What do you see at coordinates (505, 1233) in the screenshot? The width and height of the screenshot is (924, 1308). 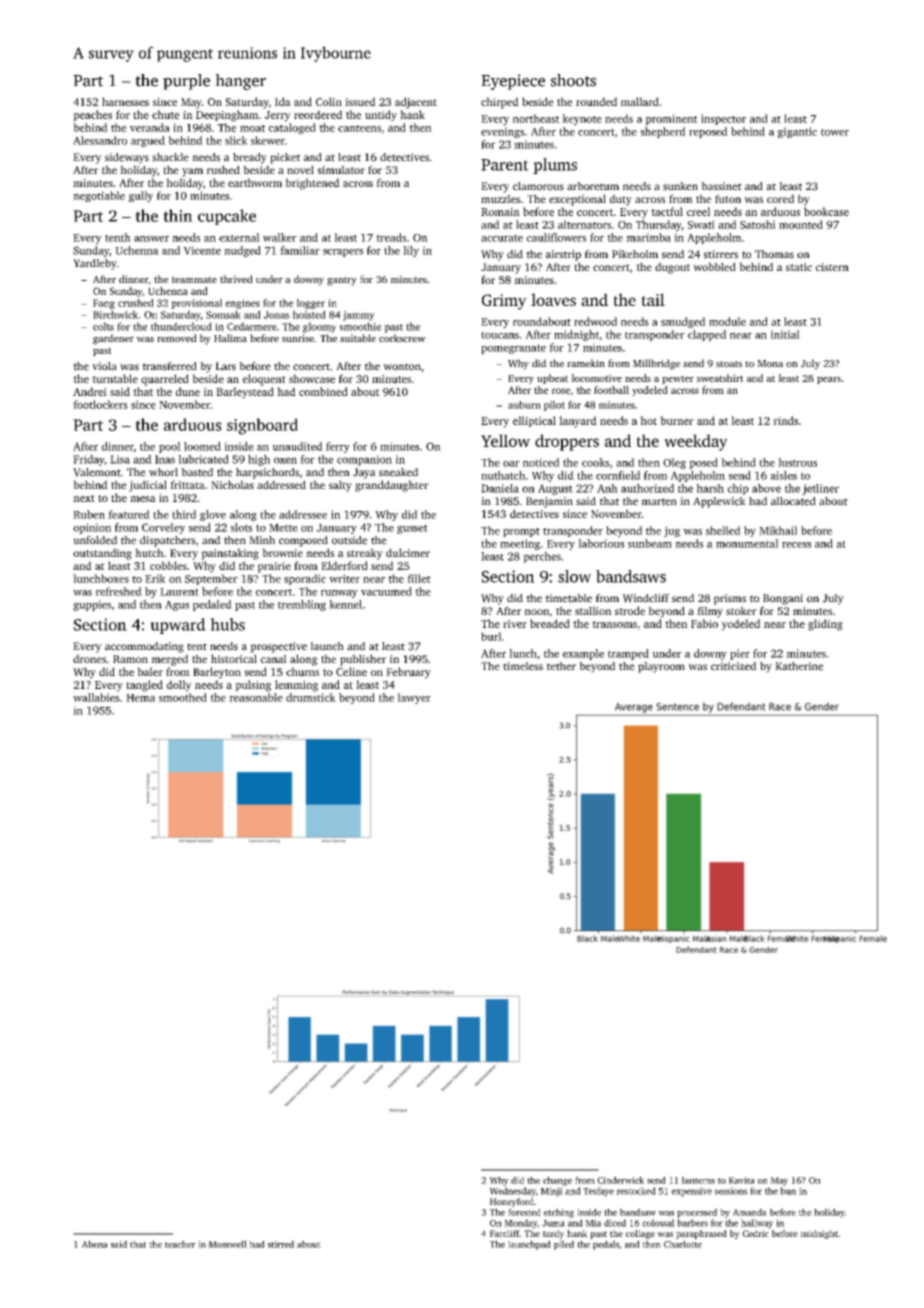 I see `Farcliff` at bounding box center [505, 1233].
